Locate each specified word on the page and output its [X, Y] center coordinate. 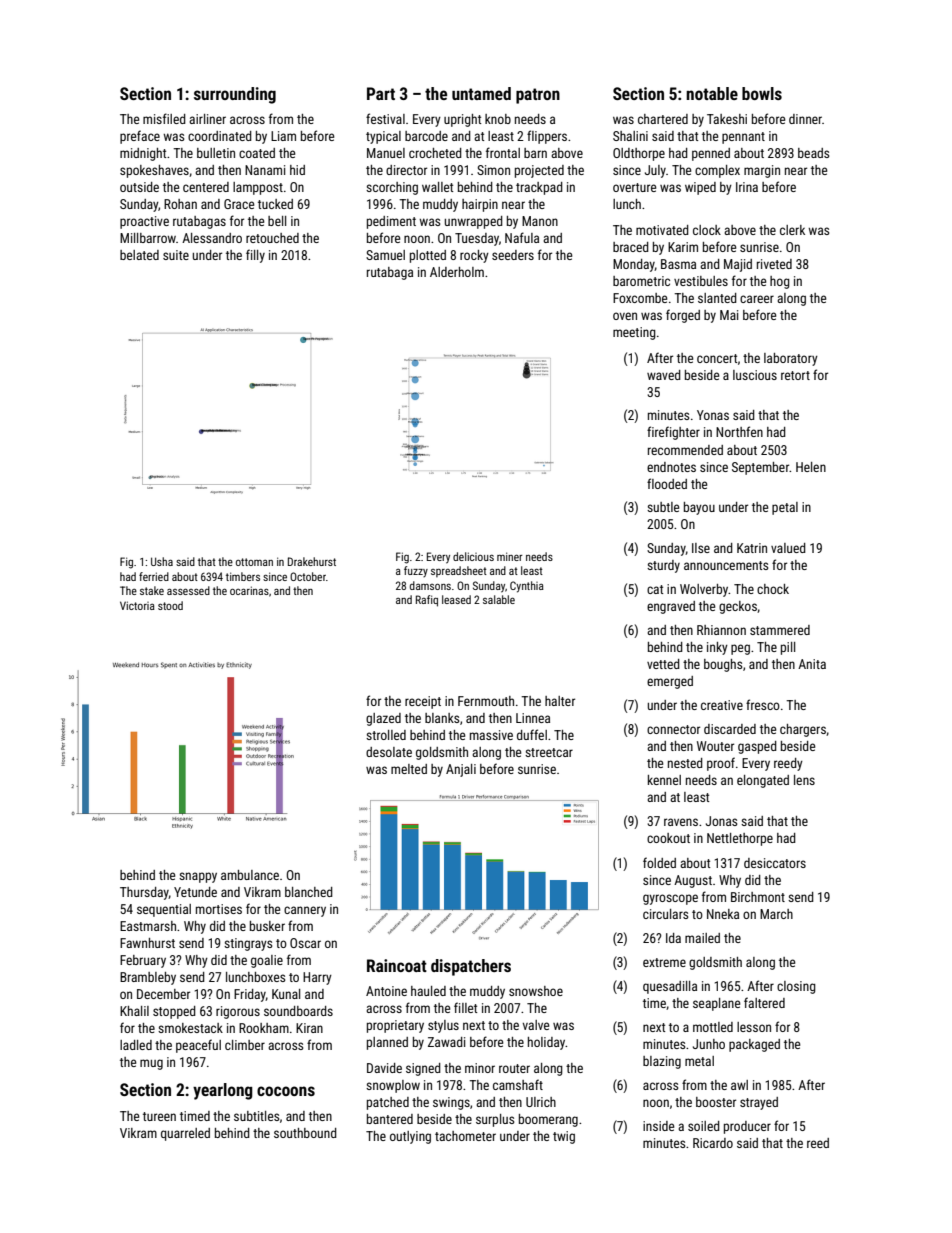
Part [381, 93]
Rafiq [427, 601]
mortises [219, 909]
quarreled [185, 1134]
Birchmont [758, 897]
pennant [743, 138]
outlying [410, 1137]
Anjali [461, 770]
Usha [162, 561]
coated [257, 153]
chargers [803, 730]
